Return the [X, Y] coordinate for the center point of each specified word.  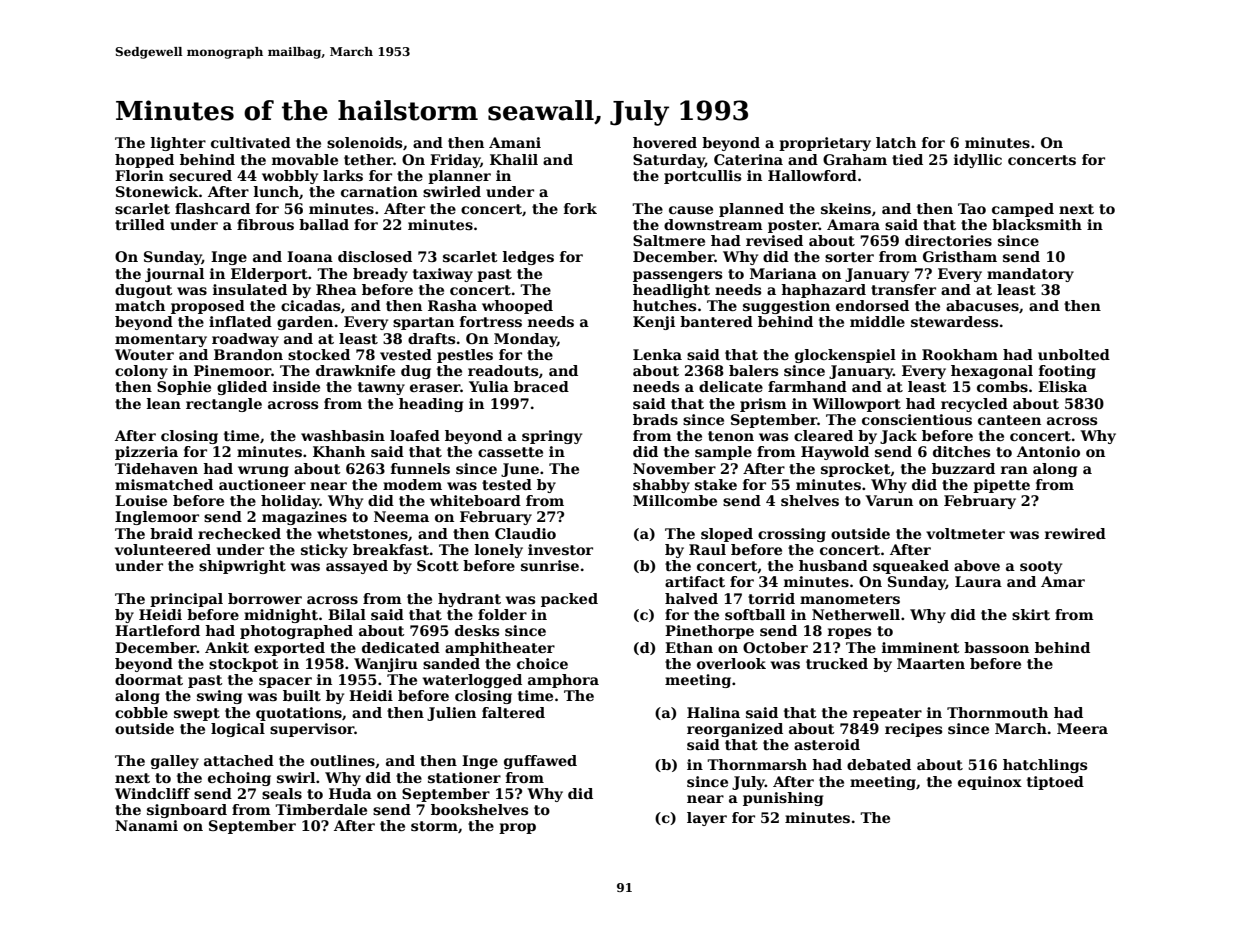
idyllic [978, 161]
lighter [178, 144]
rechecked [239, 533]
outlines [342, 760]
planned [751, 210]
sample [723, 453]
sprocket [855, 470]
